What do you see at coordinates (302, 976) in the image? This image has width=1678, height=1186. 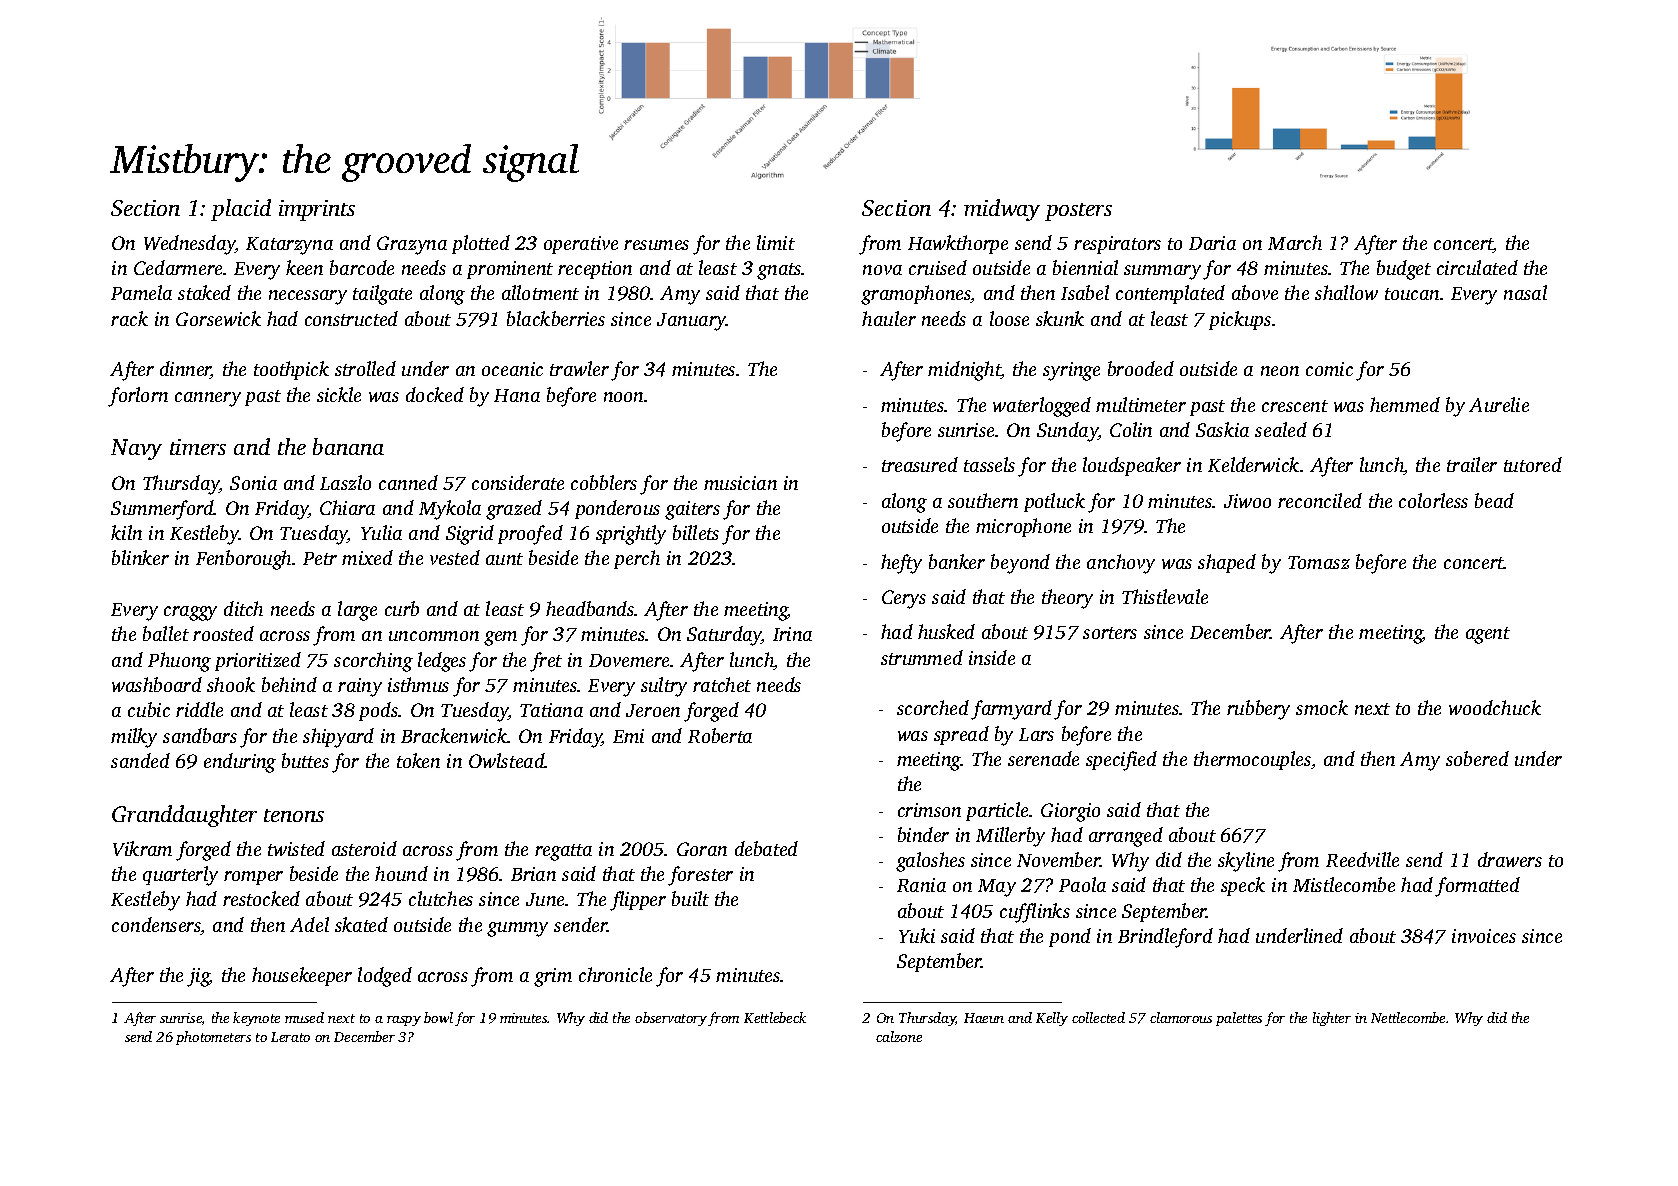 I see `housekeeper` at bounding box center [302, 976].
